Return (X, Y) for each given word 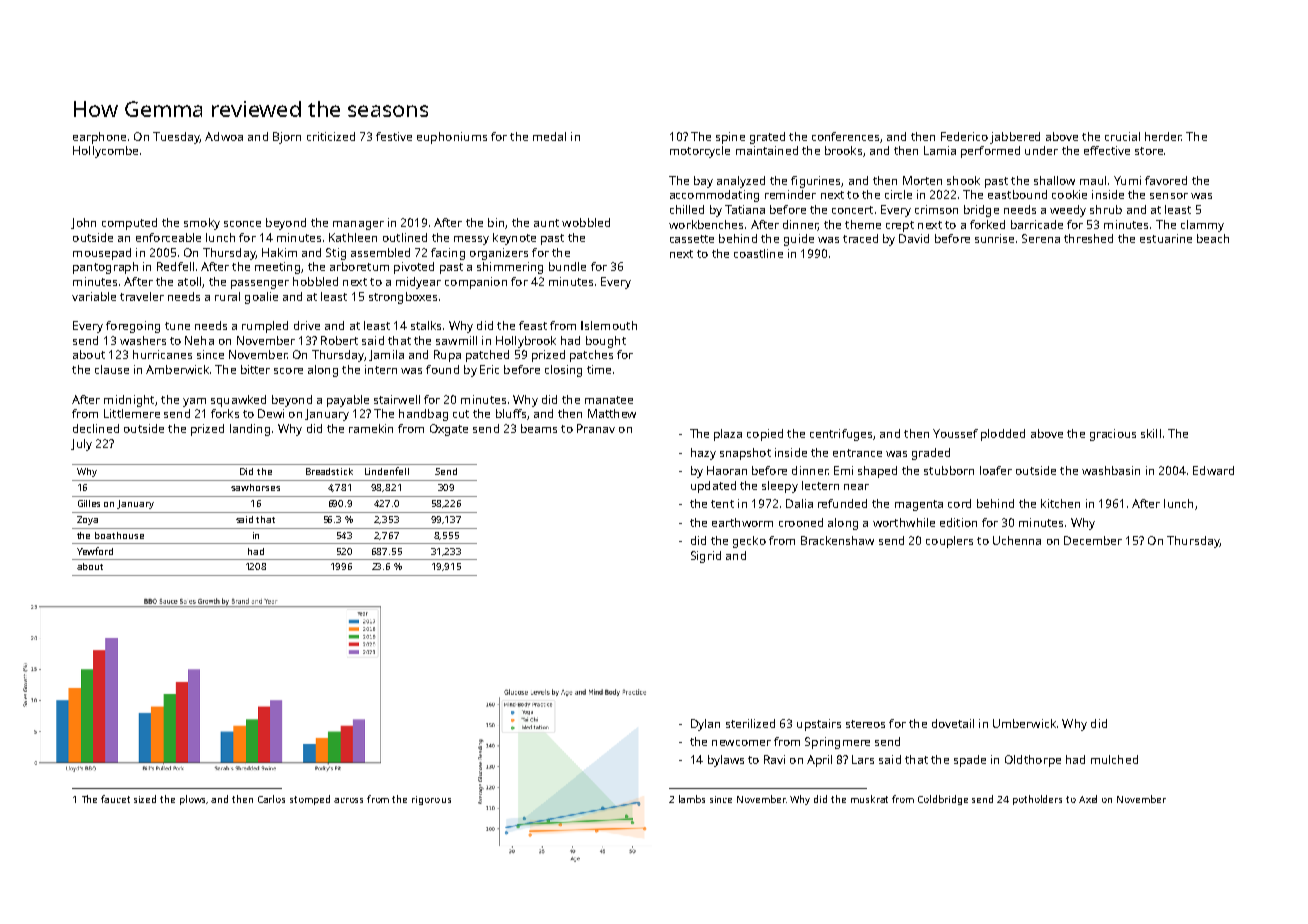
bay (703, 182)
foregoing (133, 327)
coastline (758, 253)
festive (394, 136)
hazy (703, 454)
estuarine (1166, 238)
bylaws (726, 761)
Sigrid (706, 557)
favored (1166, 180)
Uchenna (1017, 540)
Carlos (271, 799)
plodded (1003, 435)
